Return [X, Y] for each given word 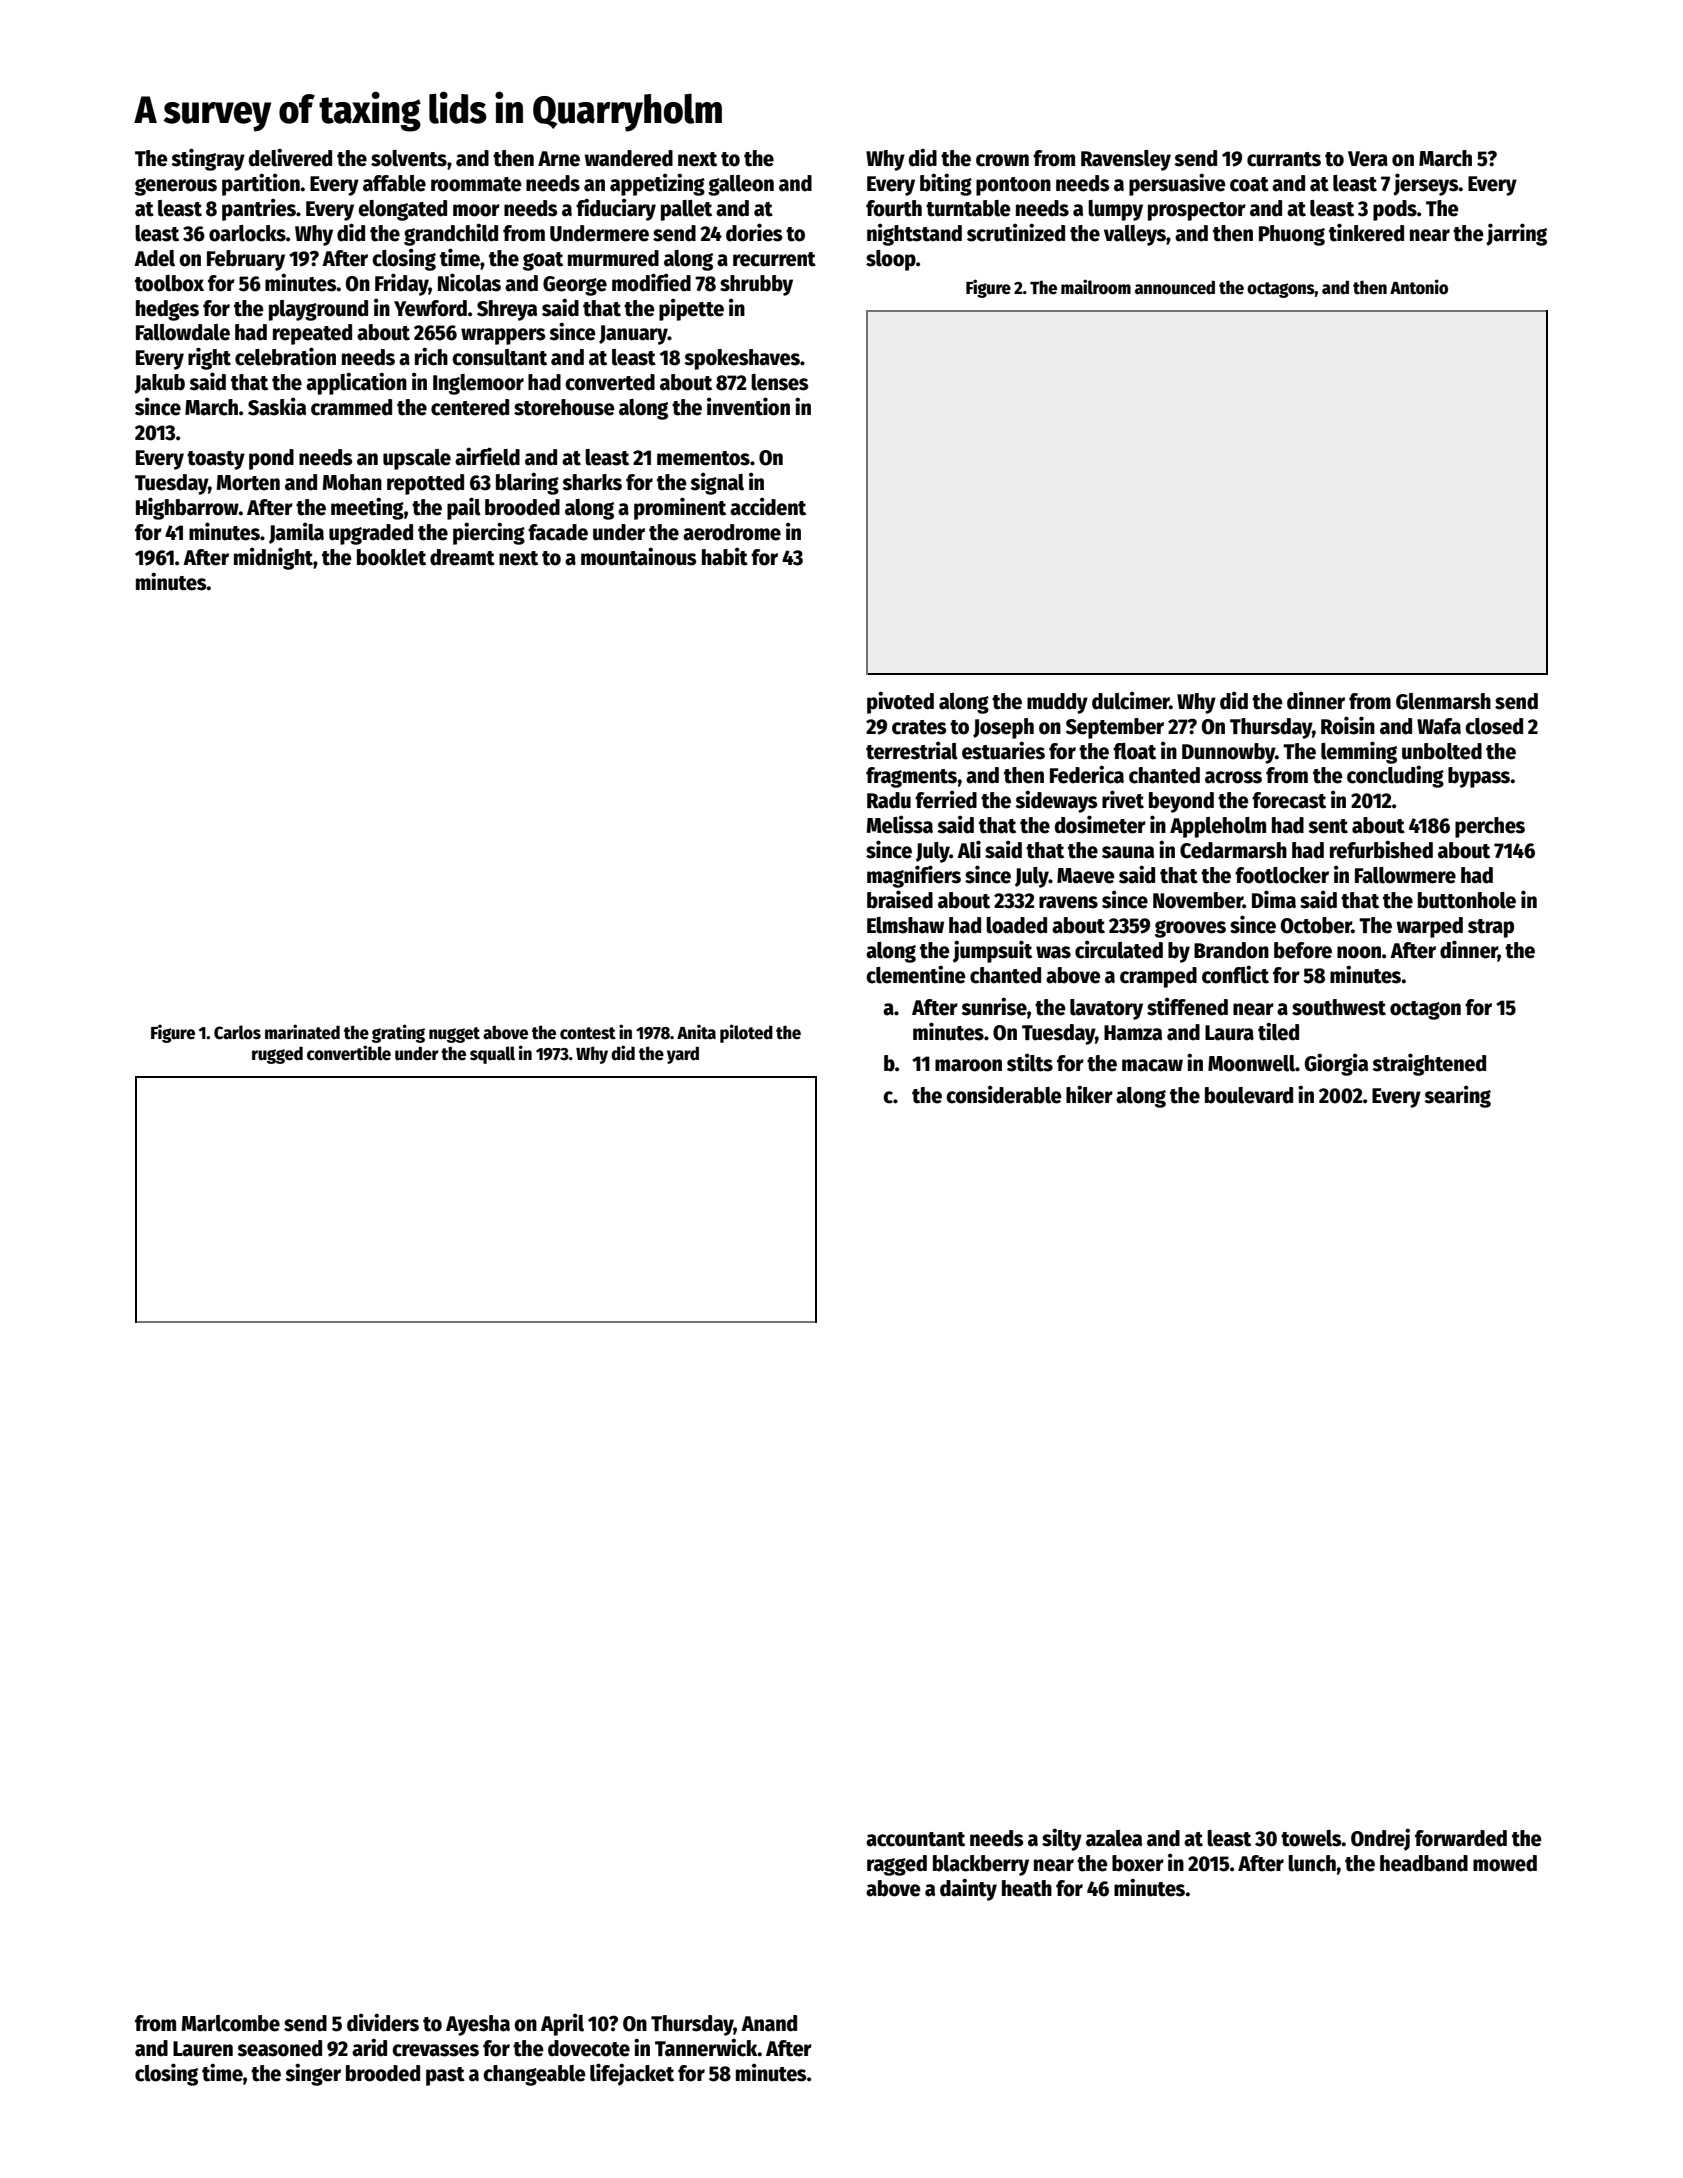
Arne [559, 159]
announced [1175, 287]
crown [1002, 160]
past [445, 2076]
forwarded [1461, 1838]
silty [1062, 1839]
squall [492, 1055]
